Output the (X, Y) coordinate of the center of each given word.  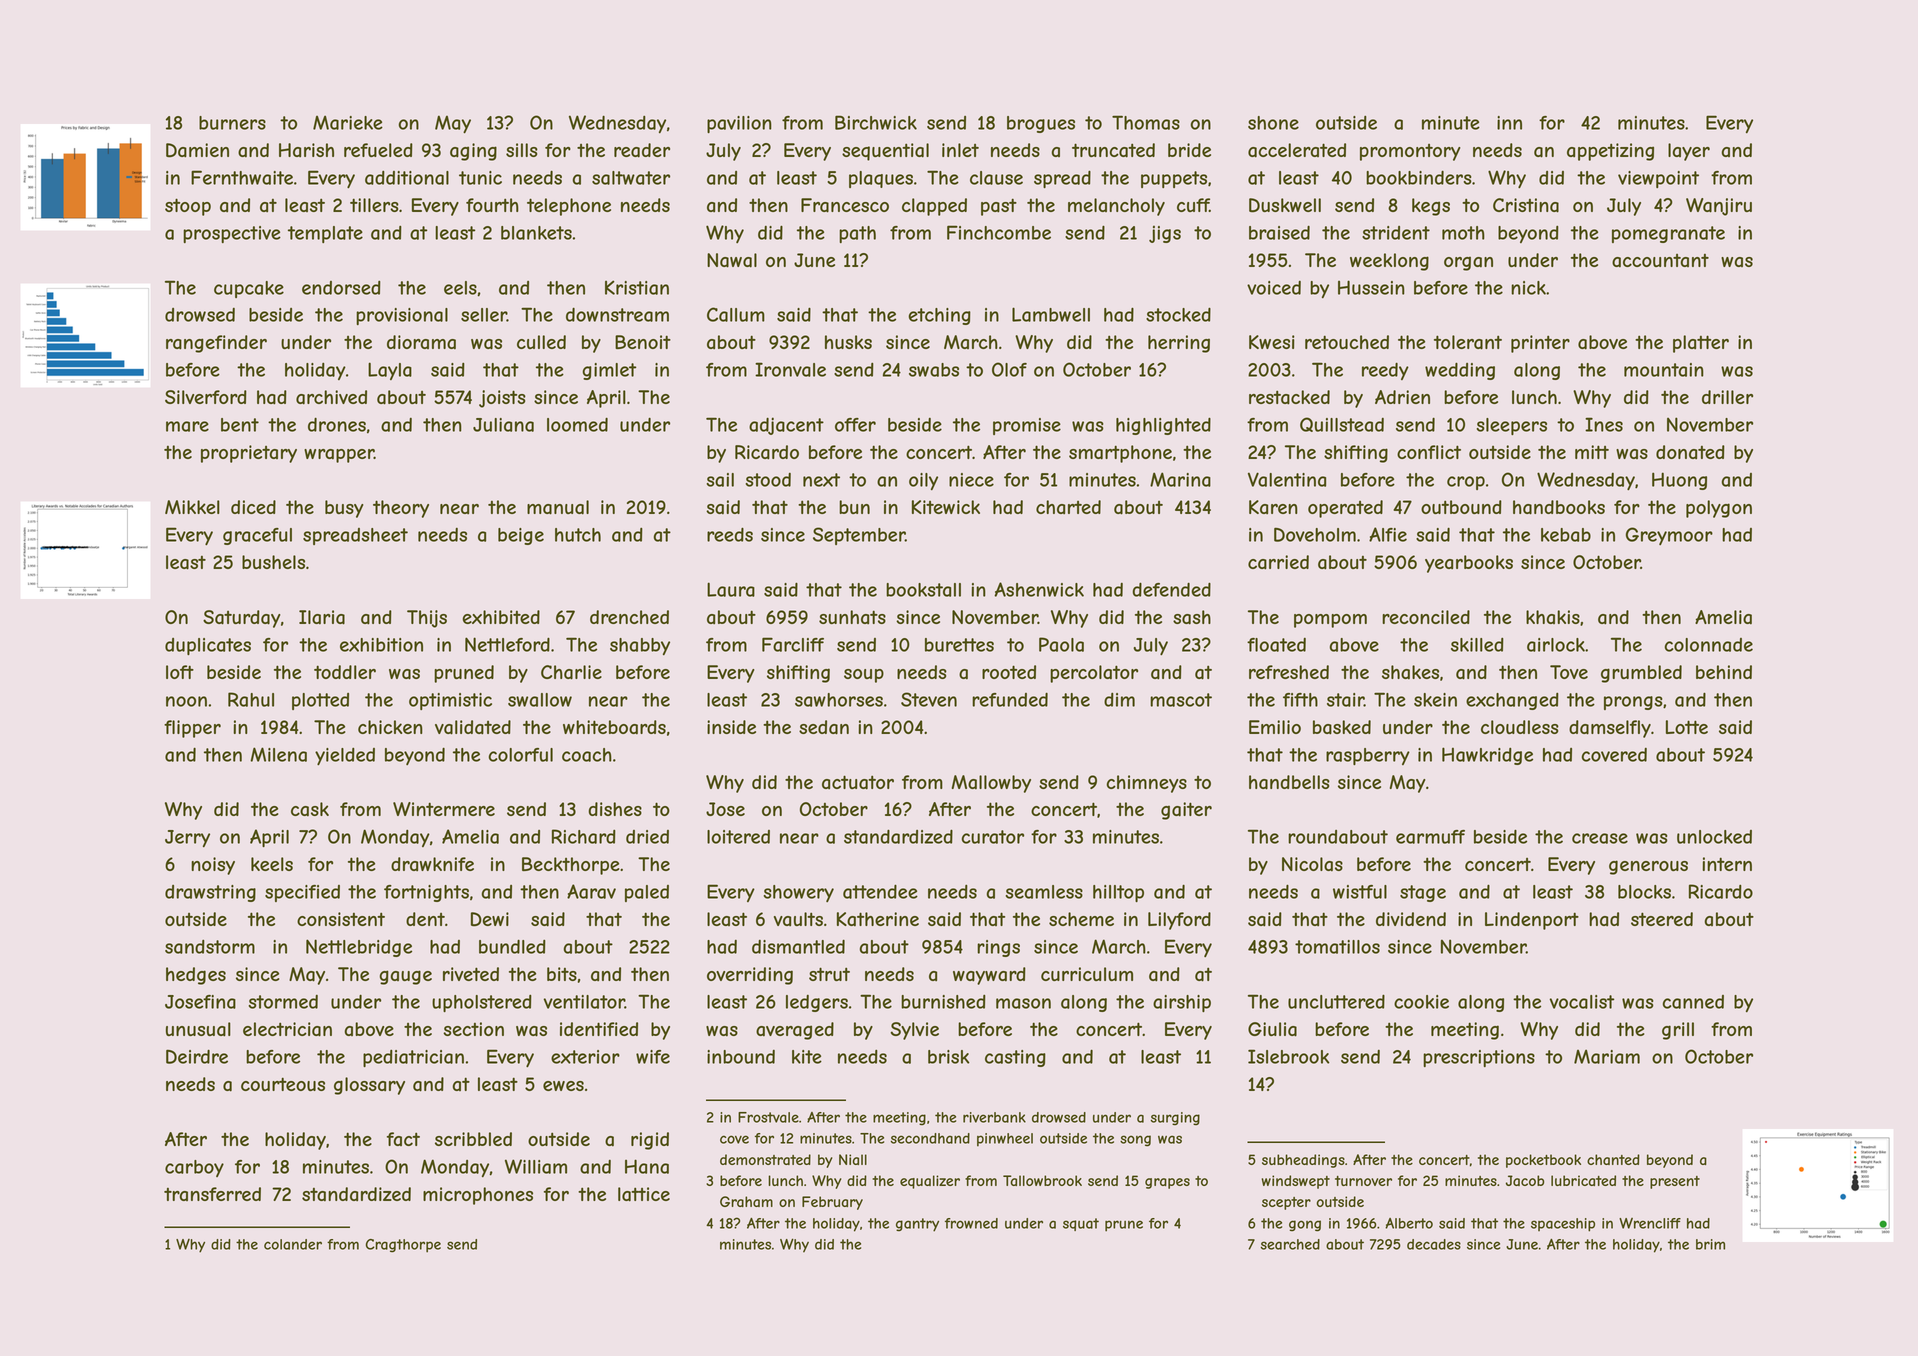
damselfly (1610, 729)
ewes (563, 1086)
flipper (192, 729)
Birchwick (876, 122)
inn (1509, 123)
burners (232, 123)
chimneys (1146, 784)
